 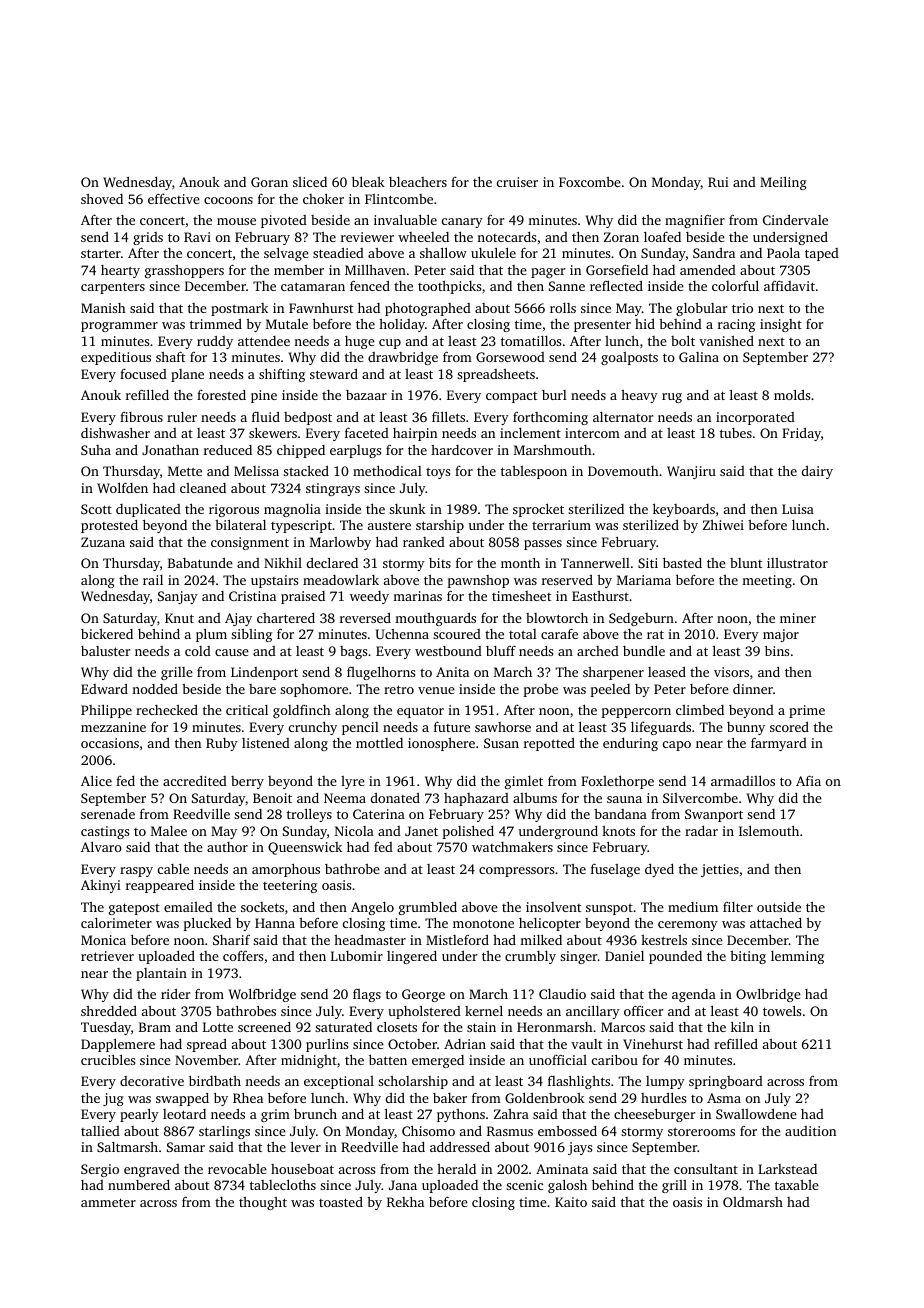 What do you see at coordinates (367, 995) in the image?
I see `flags` at bounding box center [367, 995].
